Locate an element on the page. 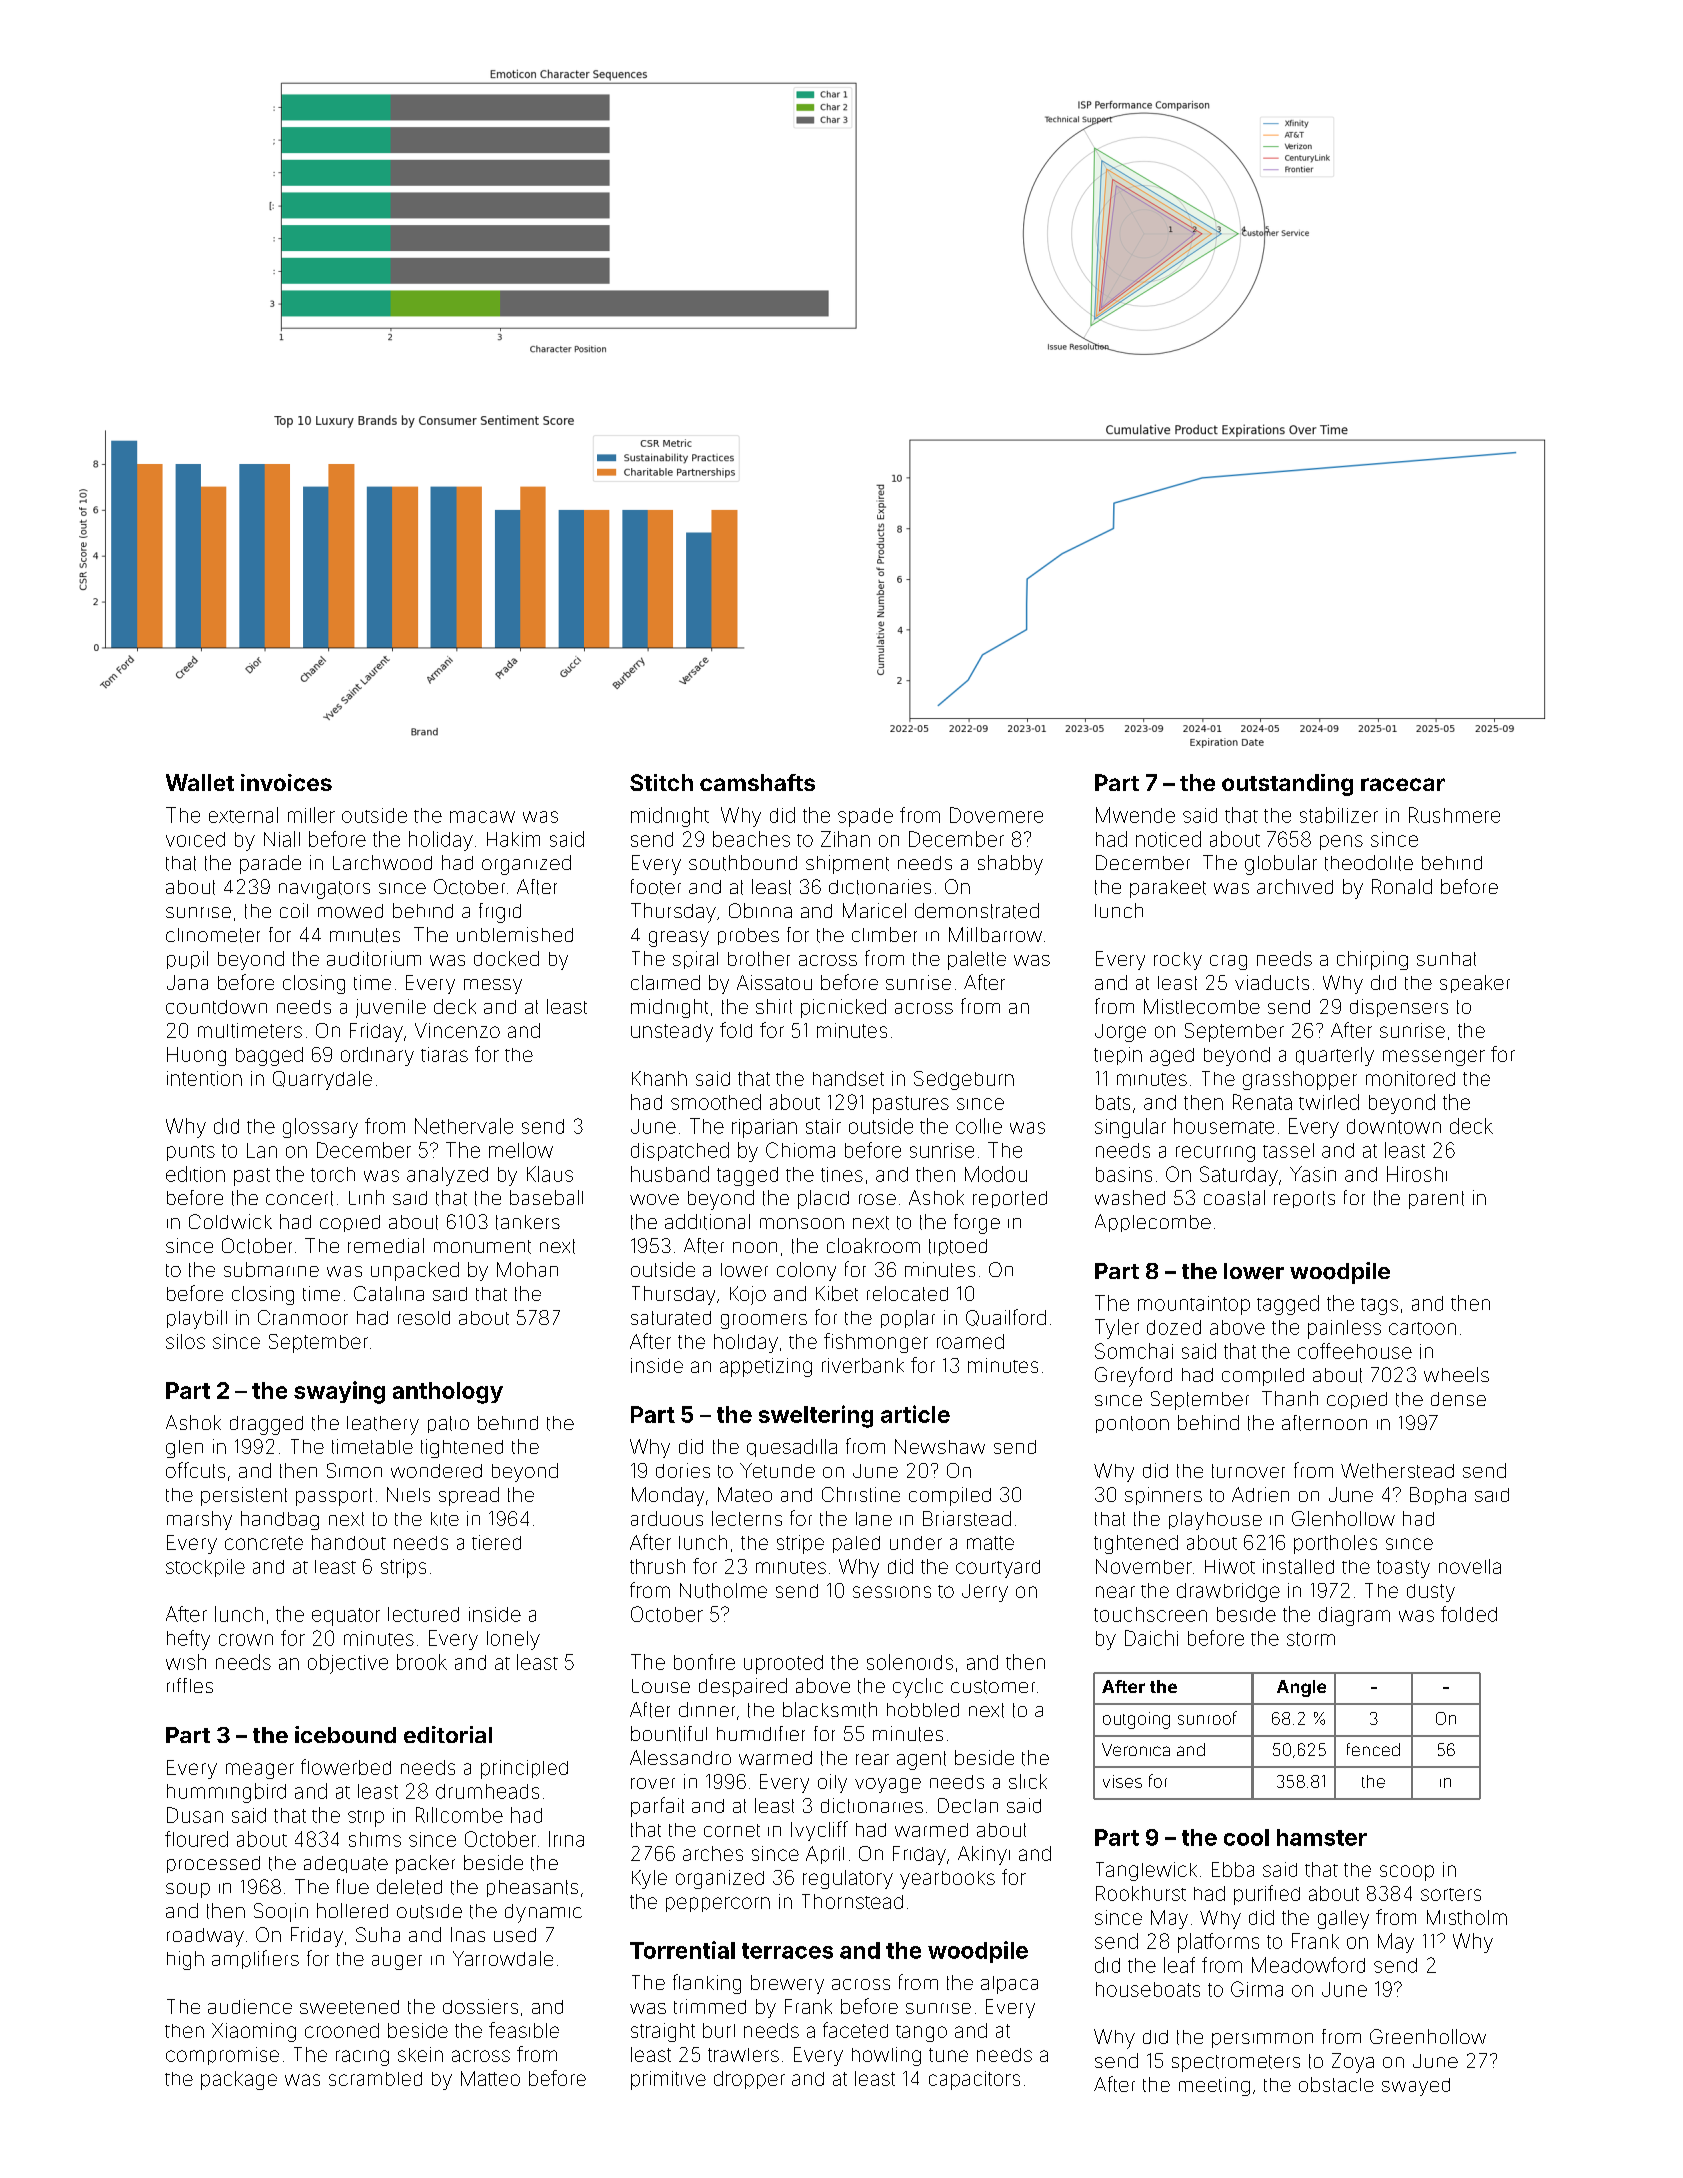 The height and width of the image is (2178, 1683). package is located at coordinates (239, 2080).
